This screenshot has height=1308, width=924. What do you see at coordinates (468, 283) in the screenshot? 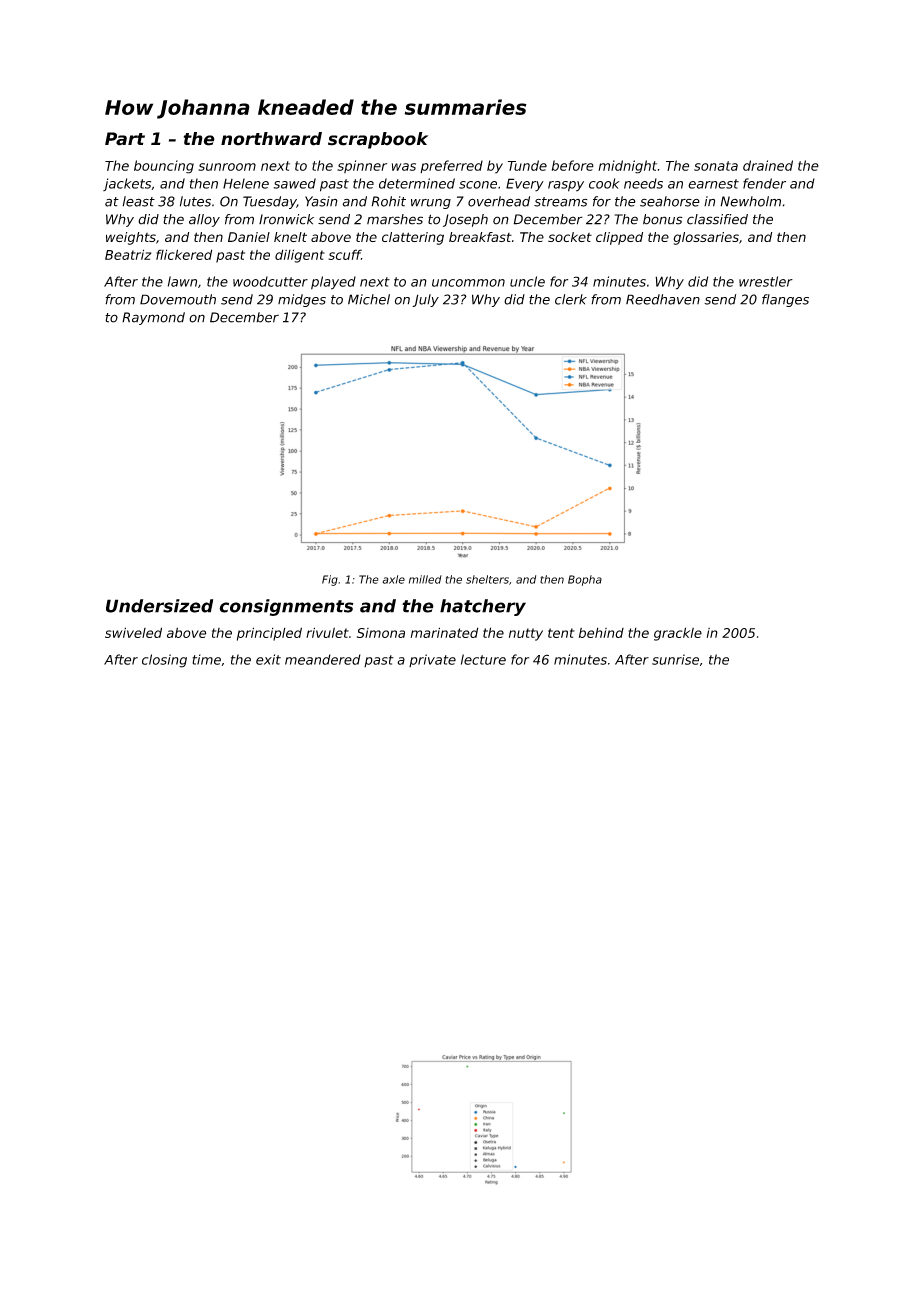
I see `uncommon` at bounding box center [468, 283].
